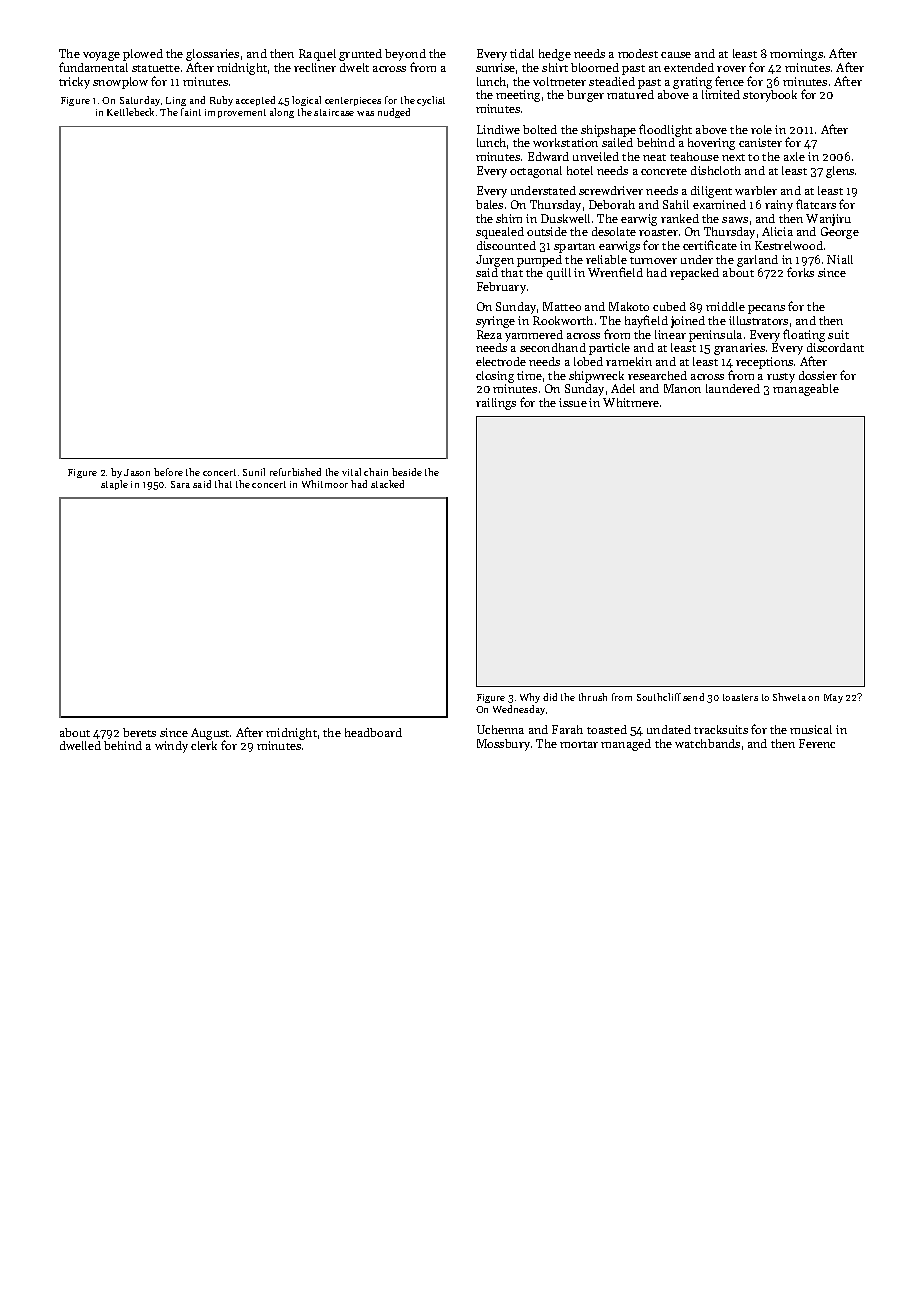 The height and width of the image is (1308, 924). What do you see at coordinates (191, 112) in the image?
I see `faint` at bounding box center [191, 112].
